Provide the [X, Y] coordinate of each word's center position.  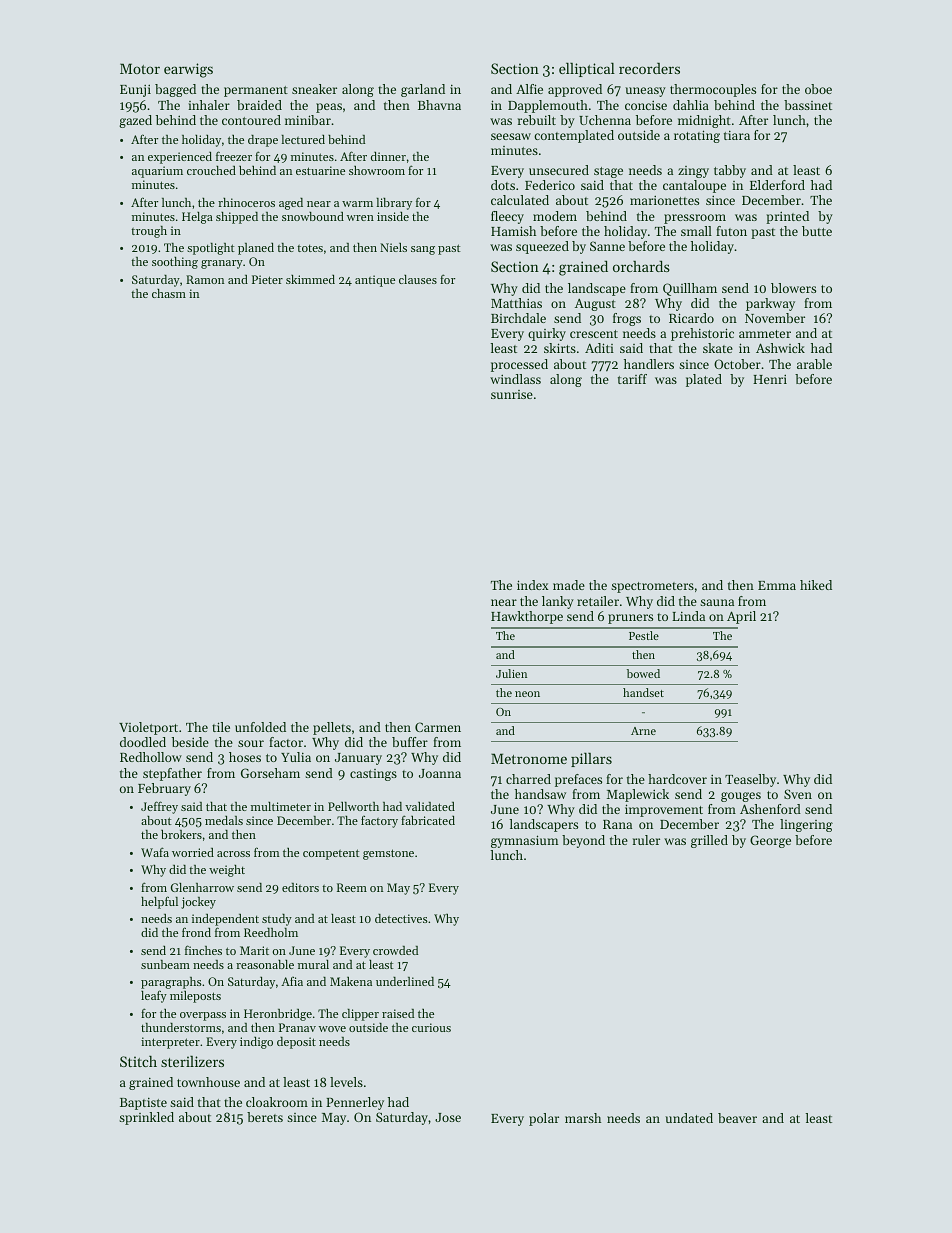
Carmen [438, 727]
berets [265, 1117]
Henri [770, 379]
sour [251, 743]
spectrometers [652, 587]
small [696, 231]
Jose [448, 1117]
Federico [550, 185]
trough [149, 232]
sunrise [512, 394]
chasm [169, 293]
